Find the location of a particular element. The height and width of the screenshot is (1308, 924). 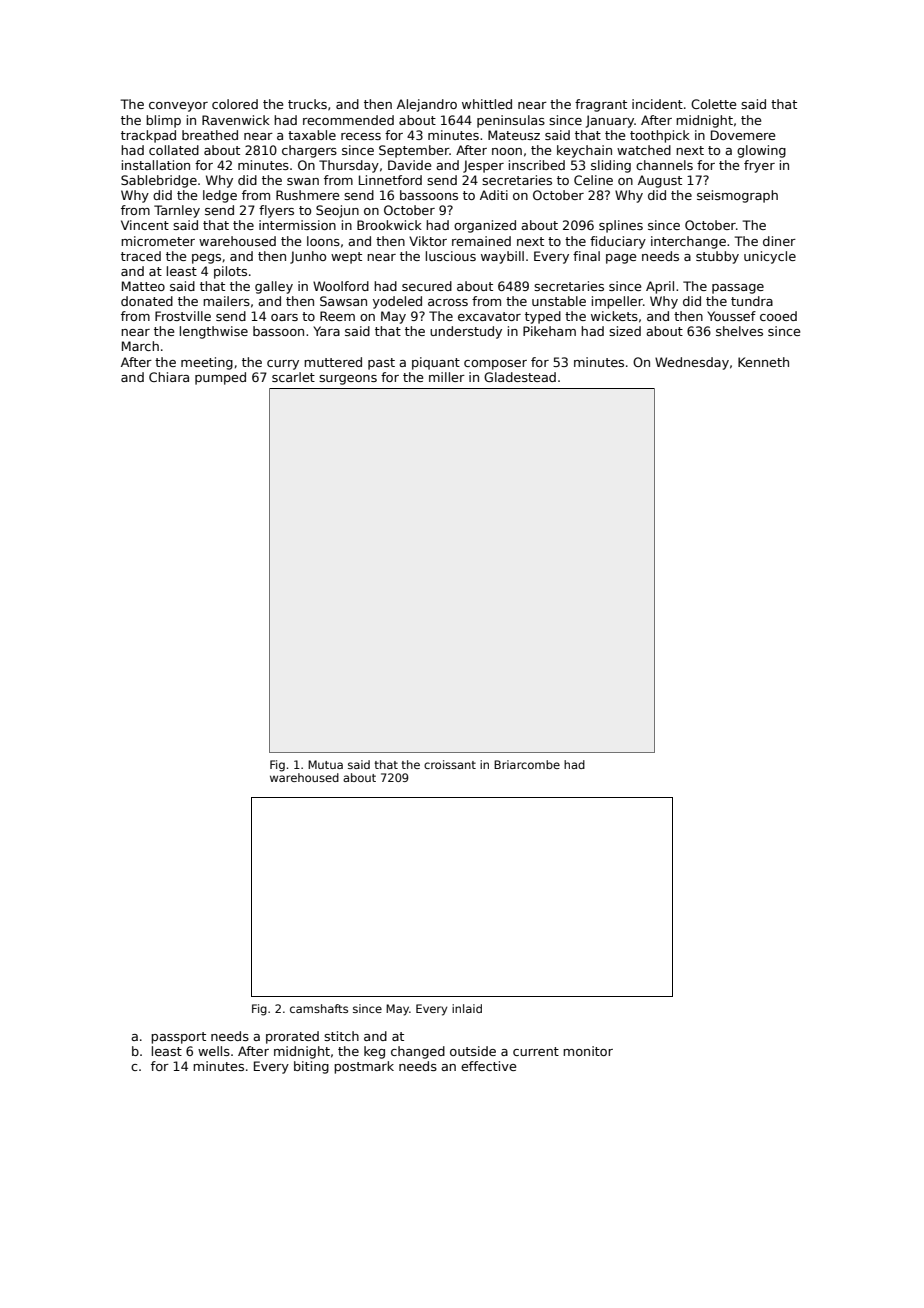

Gladestead is located at coordinates (520, 377).
